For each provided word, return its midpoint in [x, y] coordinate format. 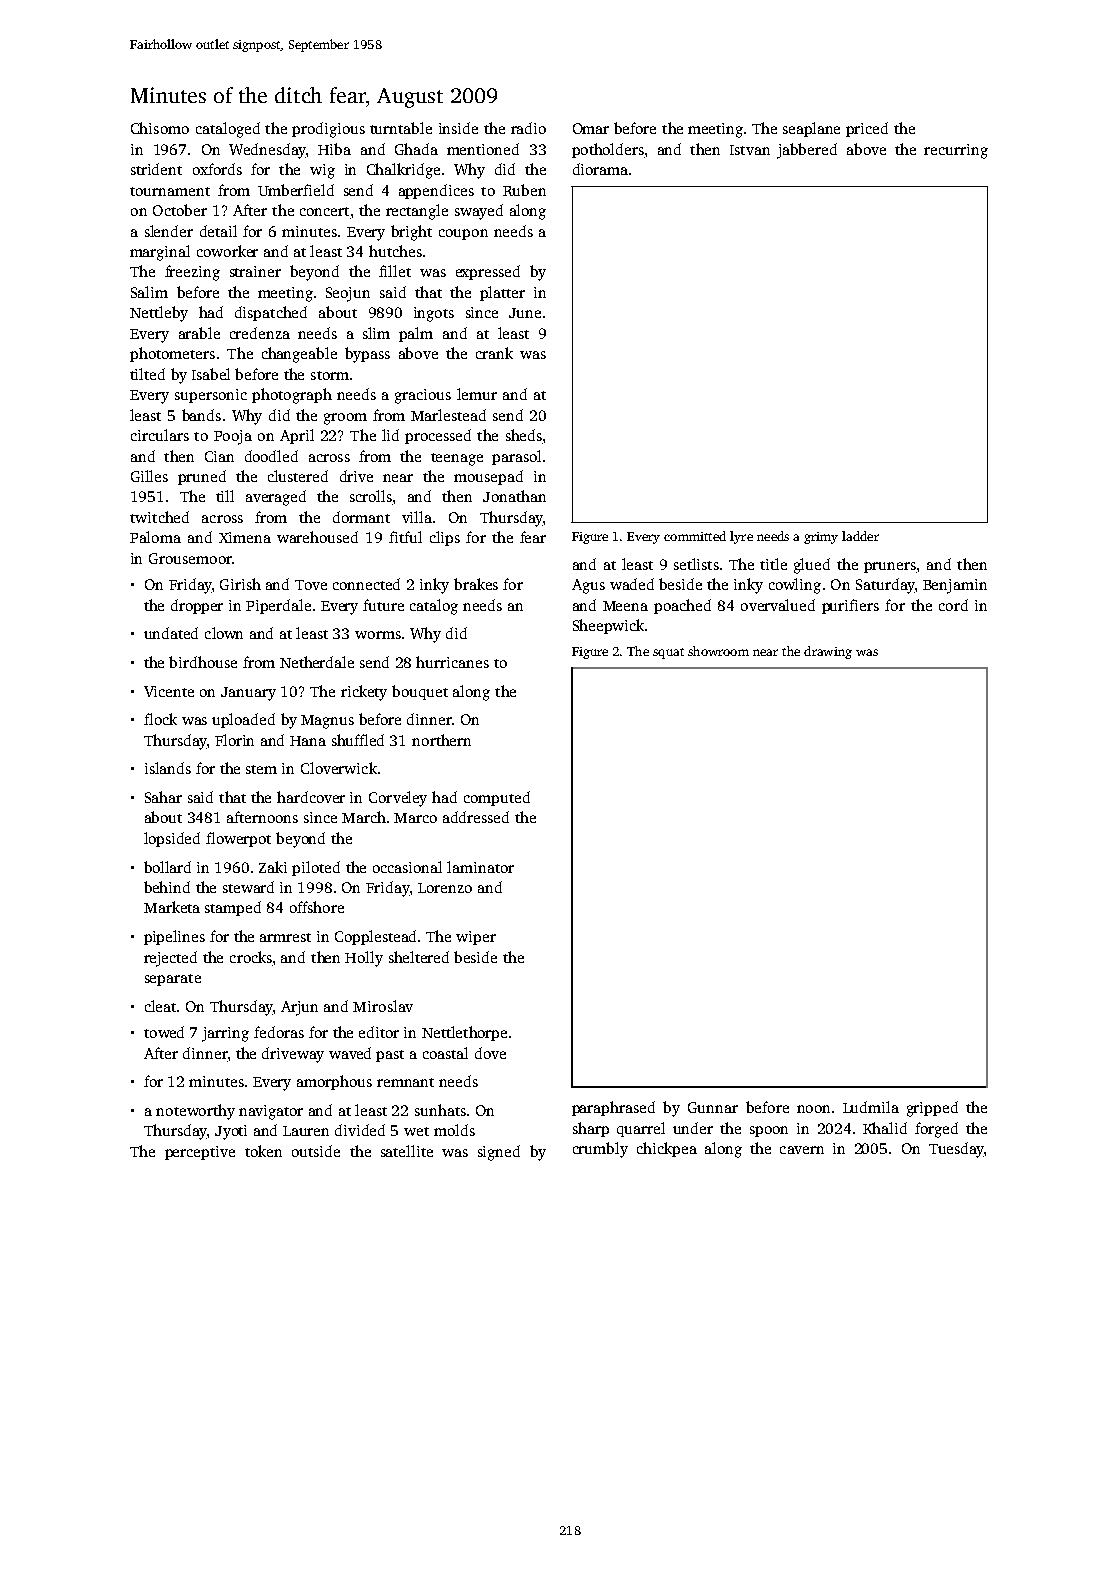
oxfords [217, 169]
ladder [860, 536]
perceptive [200, 1153]
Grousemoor [190, 558]
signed [499, 1153]
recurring [956, 151]
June [525, 313]
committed [695, 536]
